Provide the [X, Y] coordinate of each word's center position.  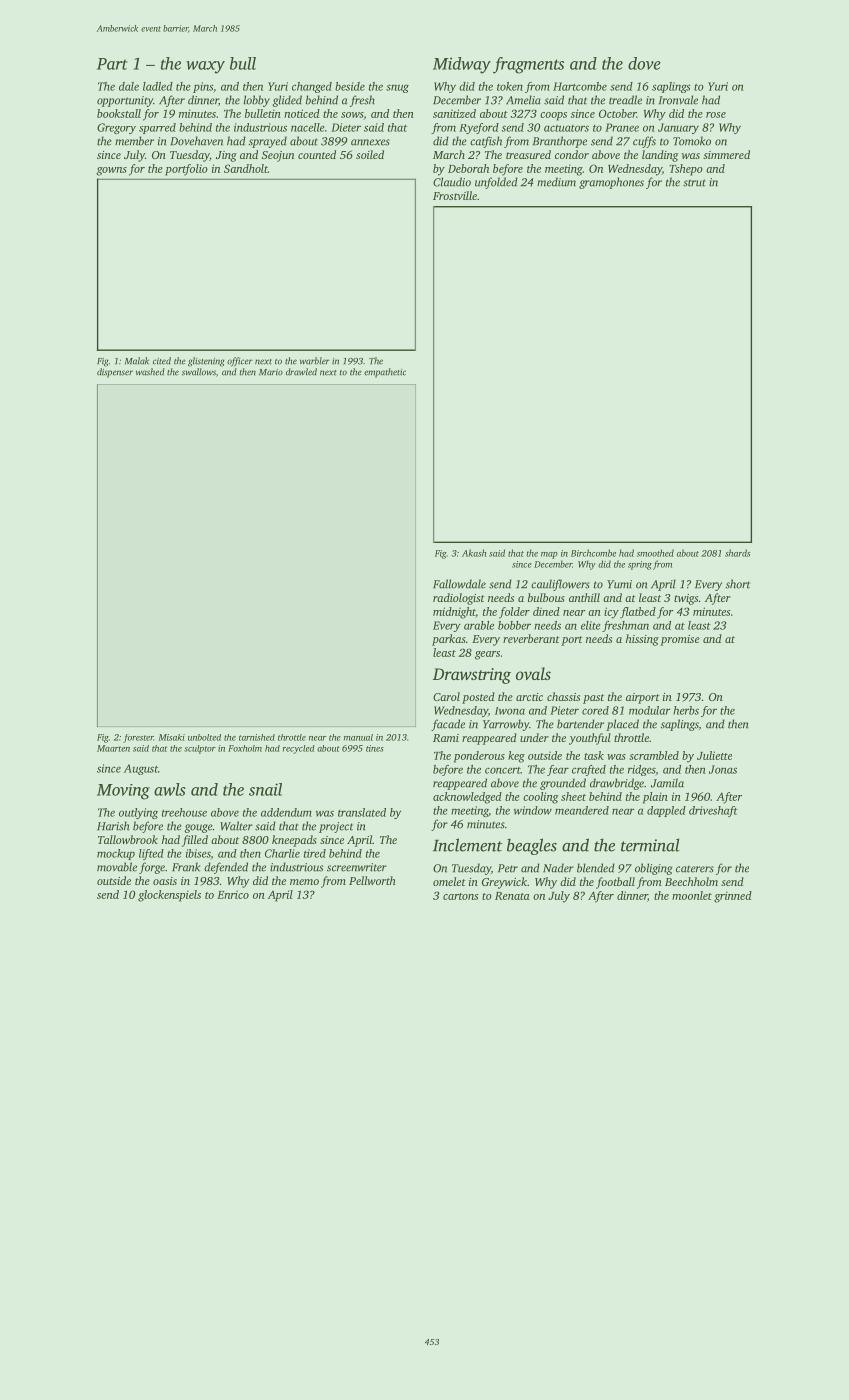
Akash [474, 553]
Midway [462, 65]
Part [112, 64]
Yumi [619, 584]
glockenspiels [169, 896]
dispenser [115, 373]
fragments [528, 65]
